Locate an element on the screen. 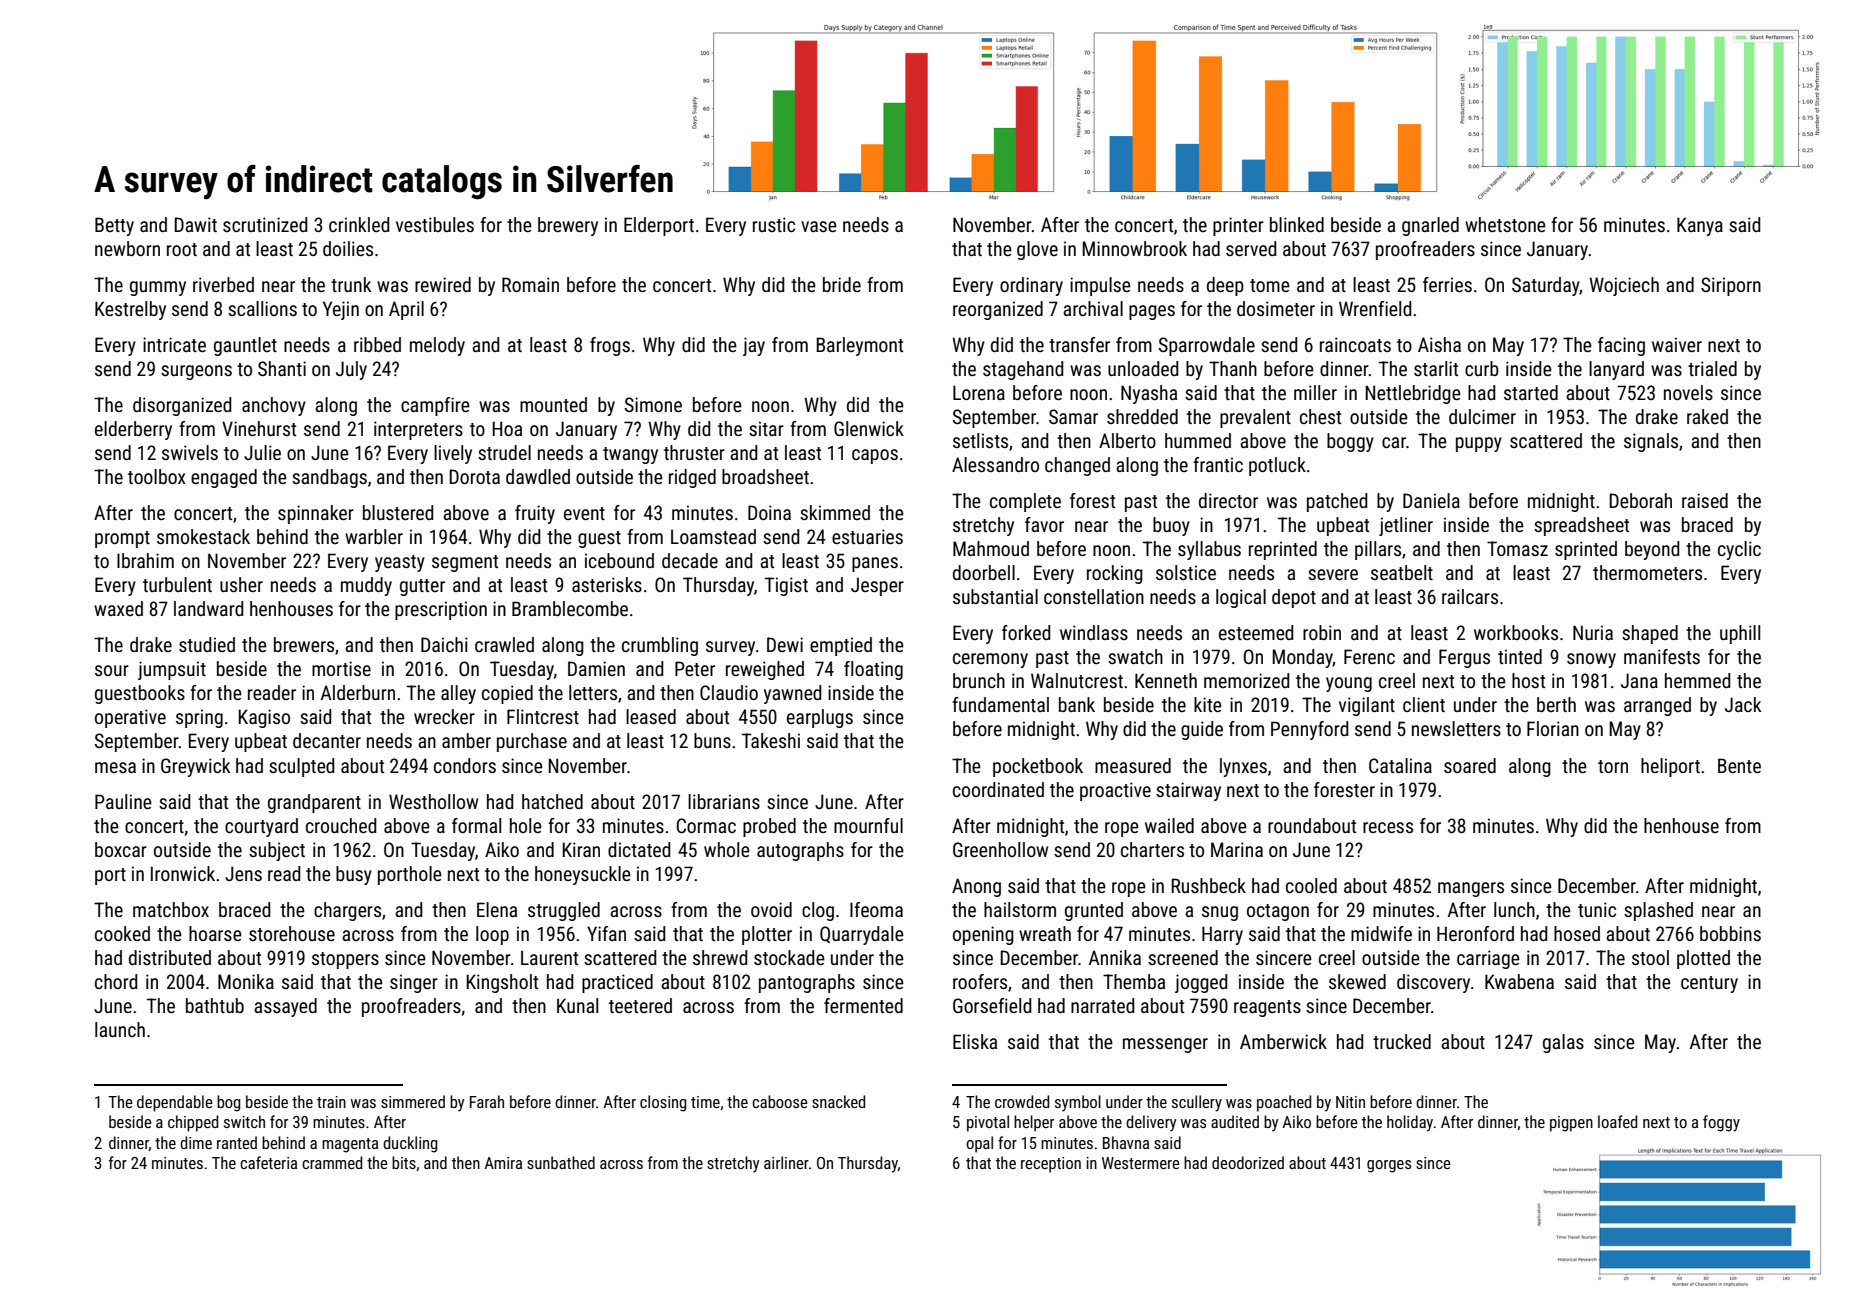 The image size is (1856, 1313). Gorsefield is located at coordinates (992, 1005).
